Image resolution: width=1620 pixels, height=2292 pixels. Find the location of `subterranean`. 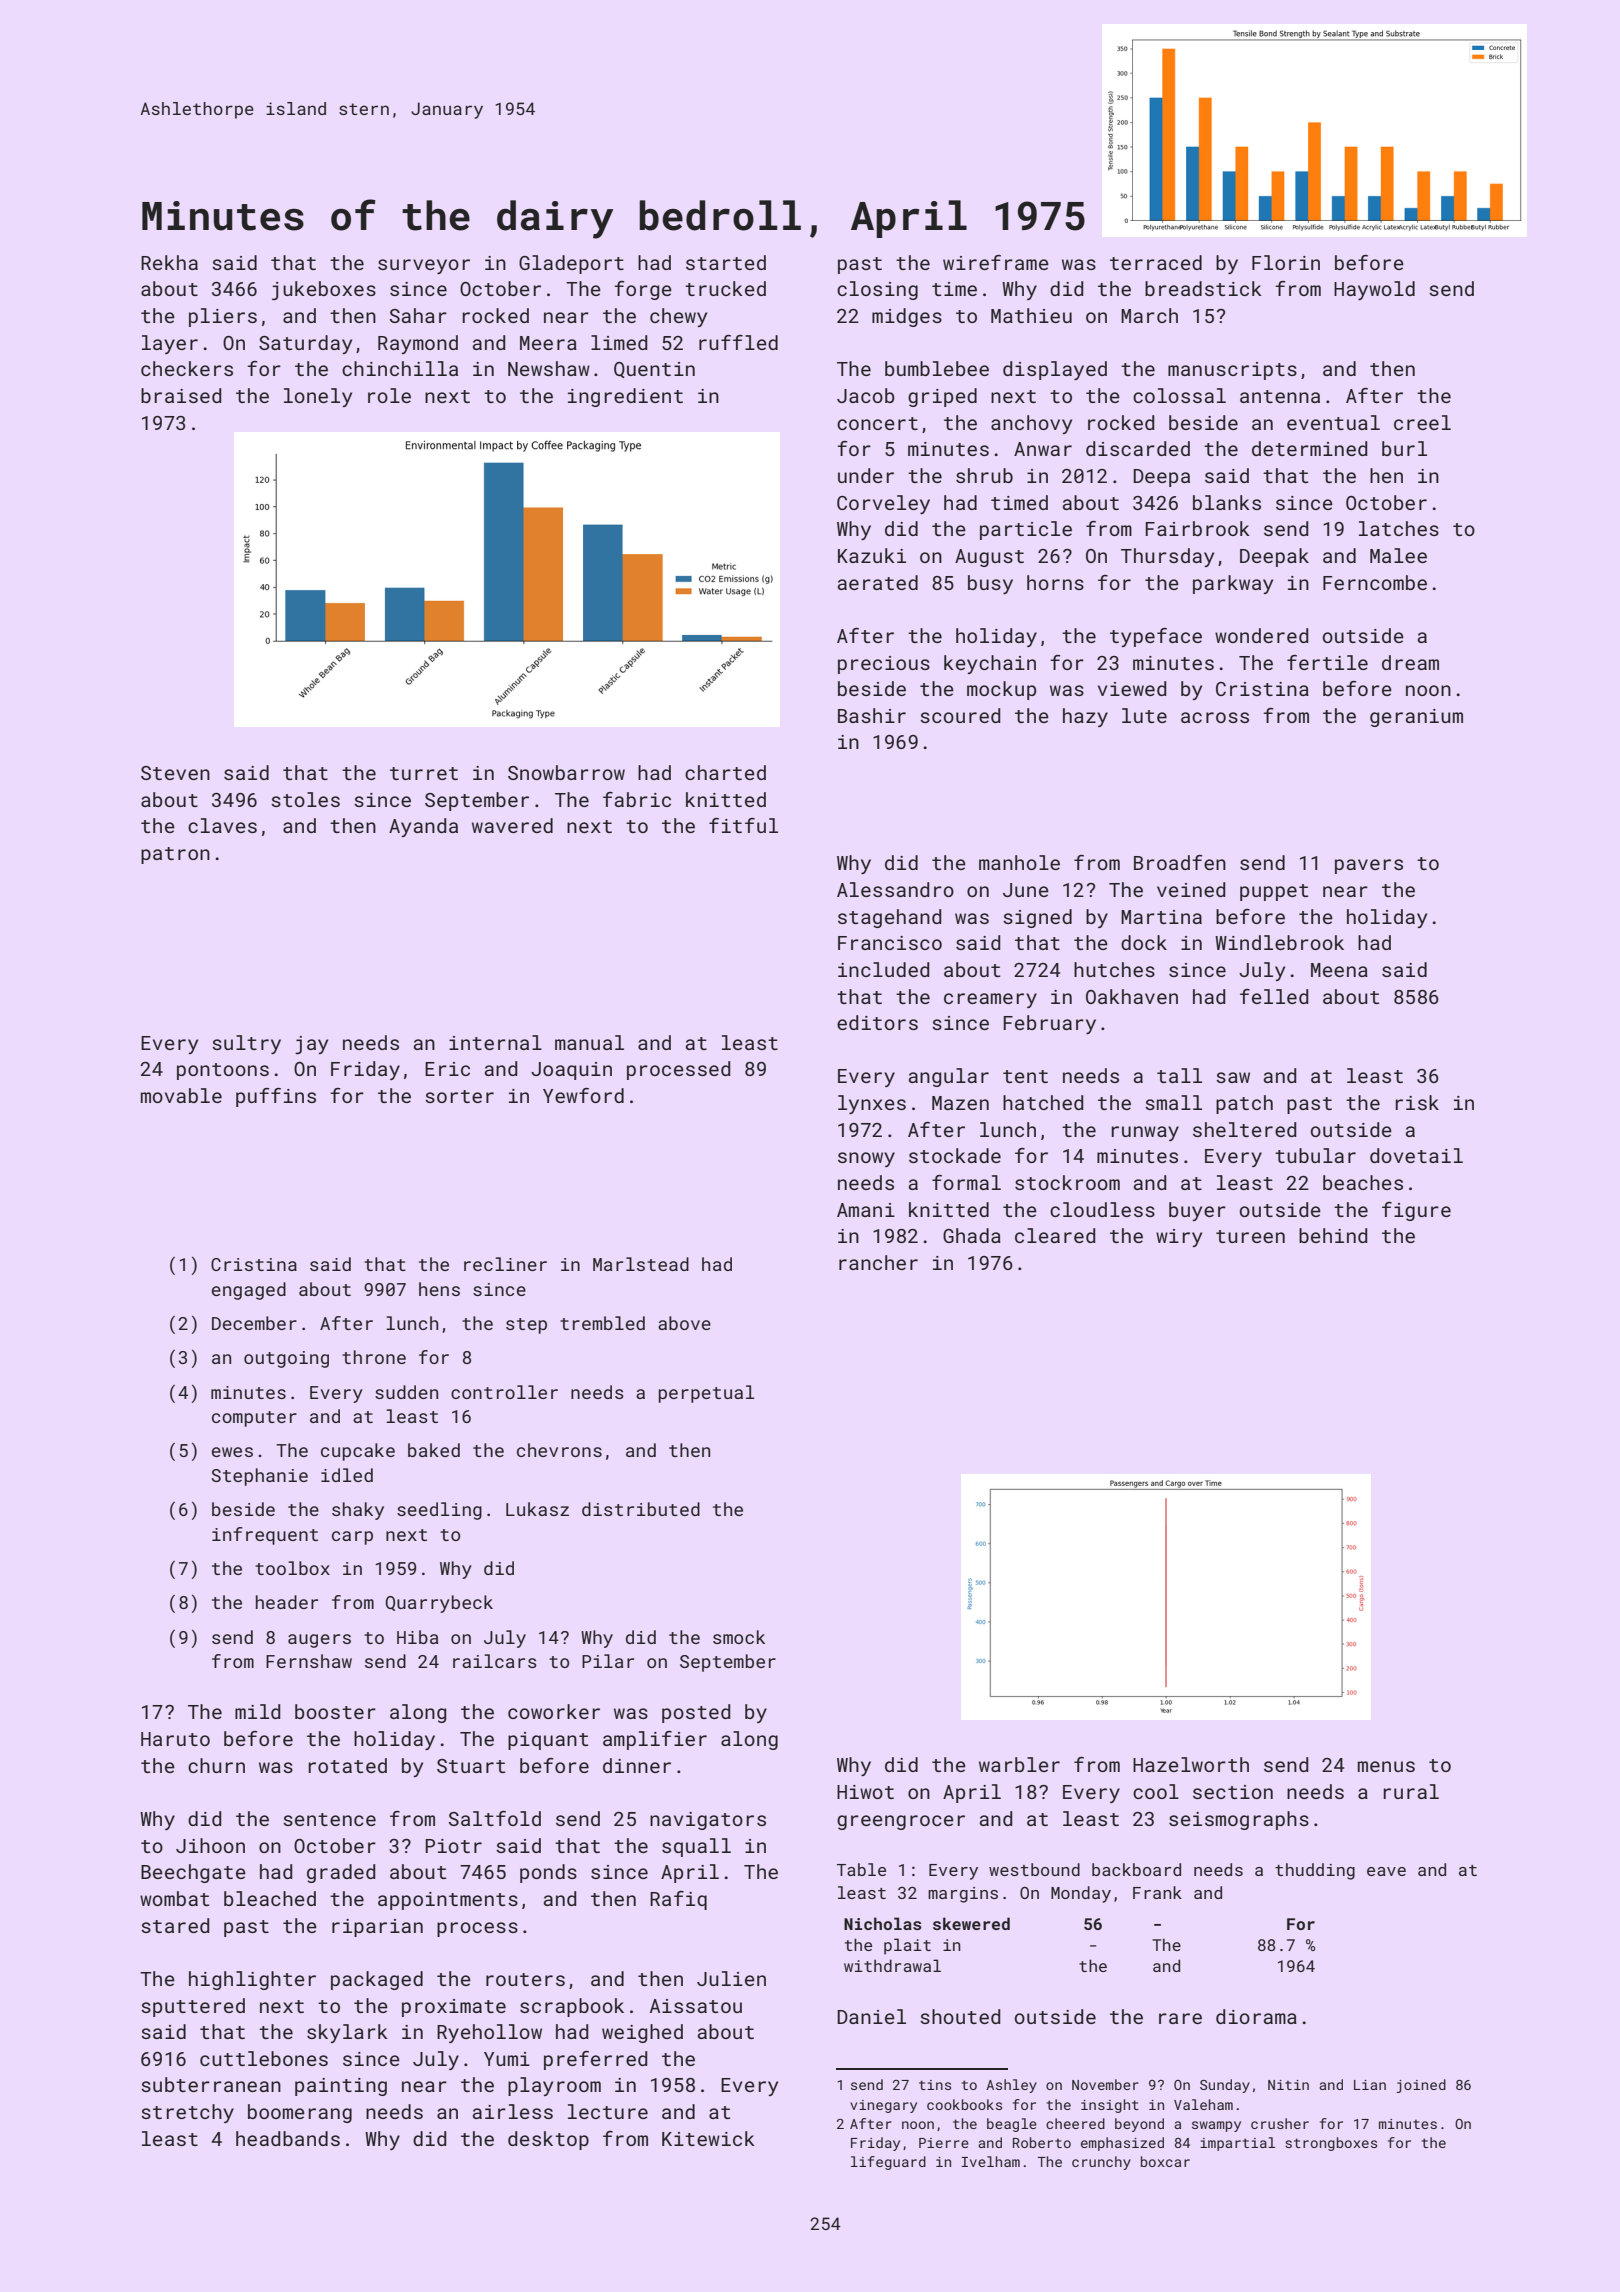

subterranean is located at coordinates (211, 2084).
